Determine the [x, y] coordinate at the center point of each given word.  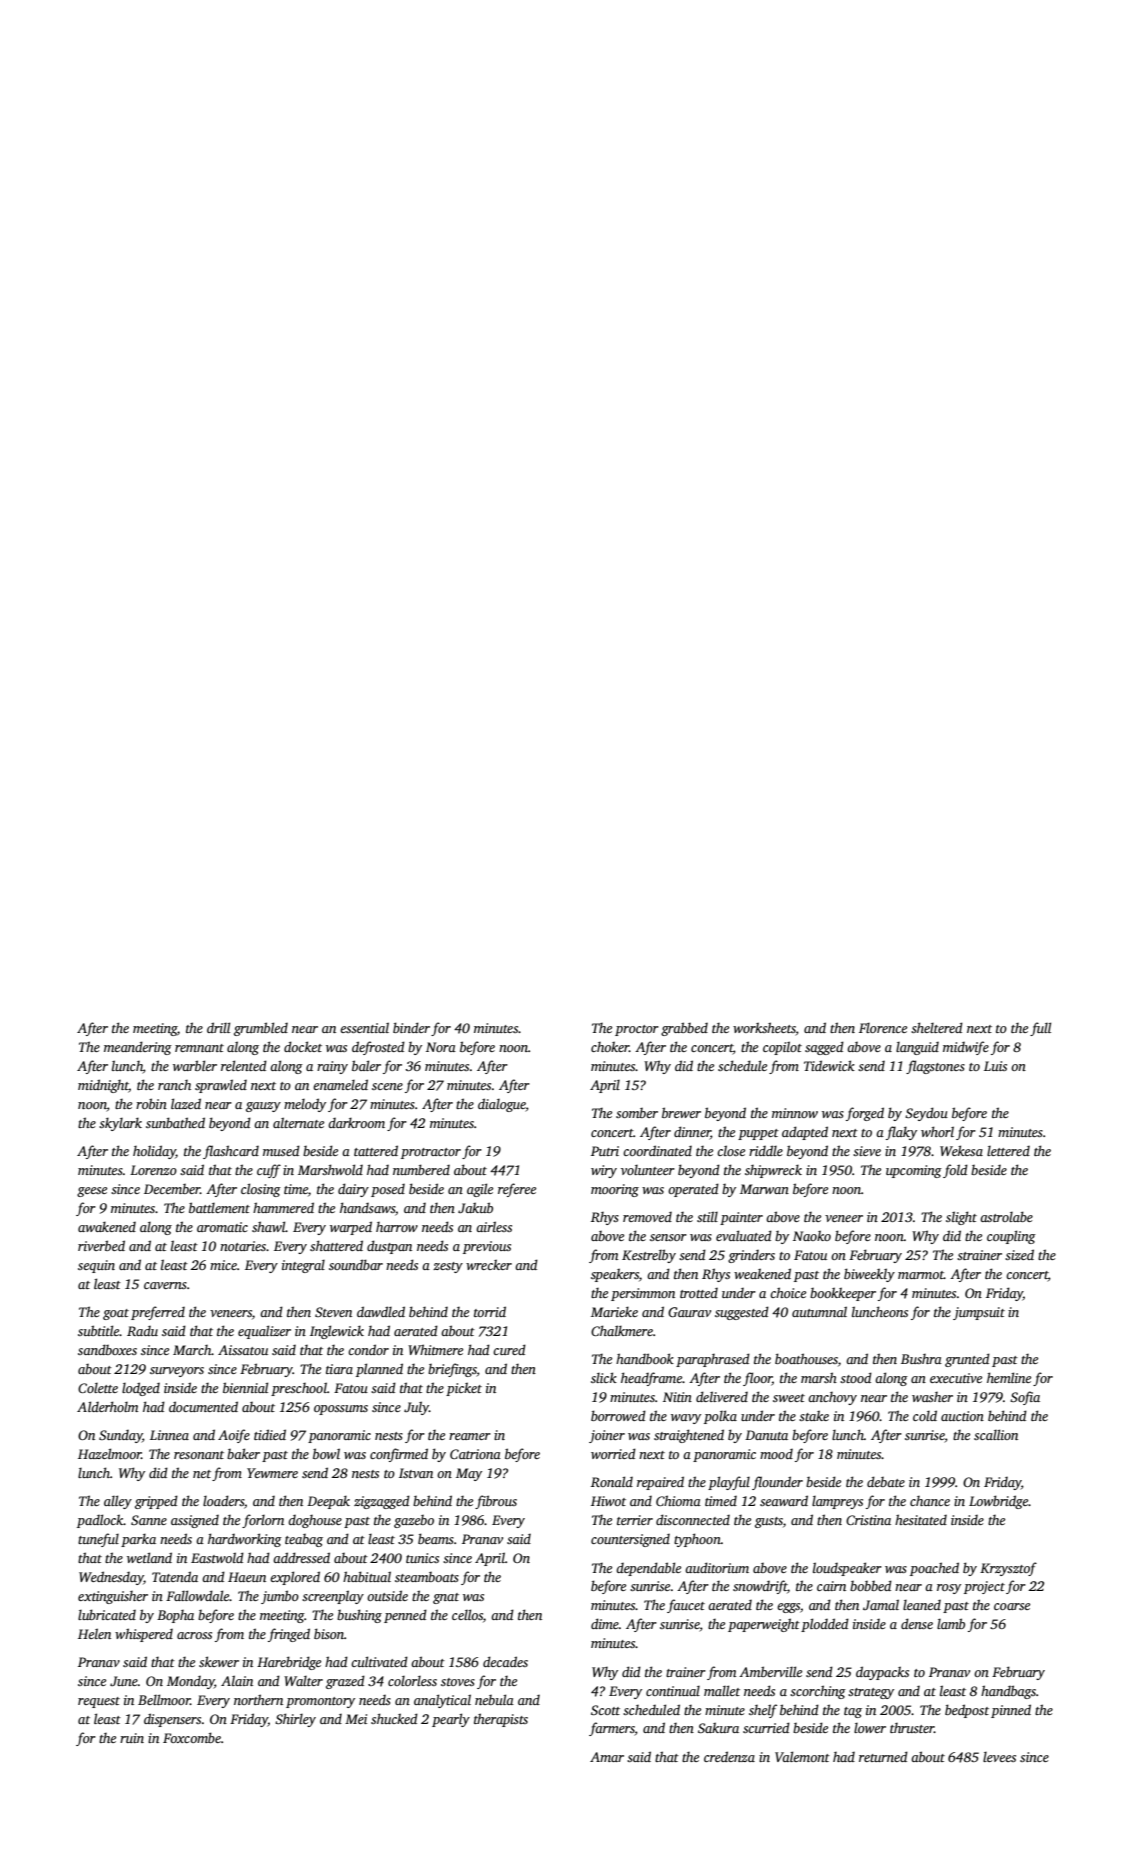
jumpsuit [979, 1313]
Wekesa [961, 1150]
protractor [431, 1153]
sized [1019, 1254]
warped [351, 1228]
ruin [132, 1738]
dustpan [389, 1247]
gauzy [263, 1107]
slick [604, 1377]
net [202, 1474]
